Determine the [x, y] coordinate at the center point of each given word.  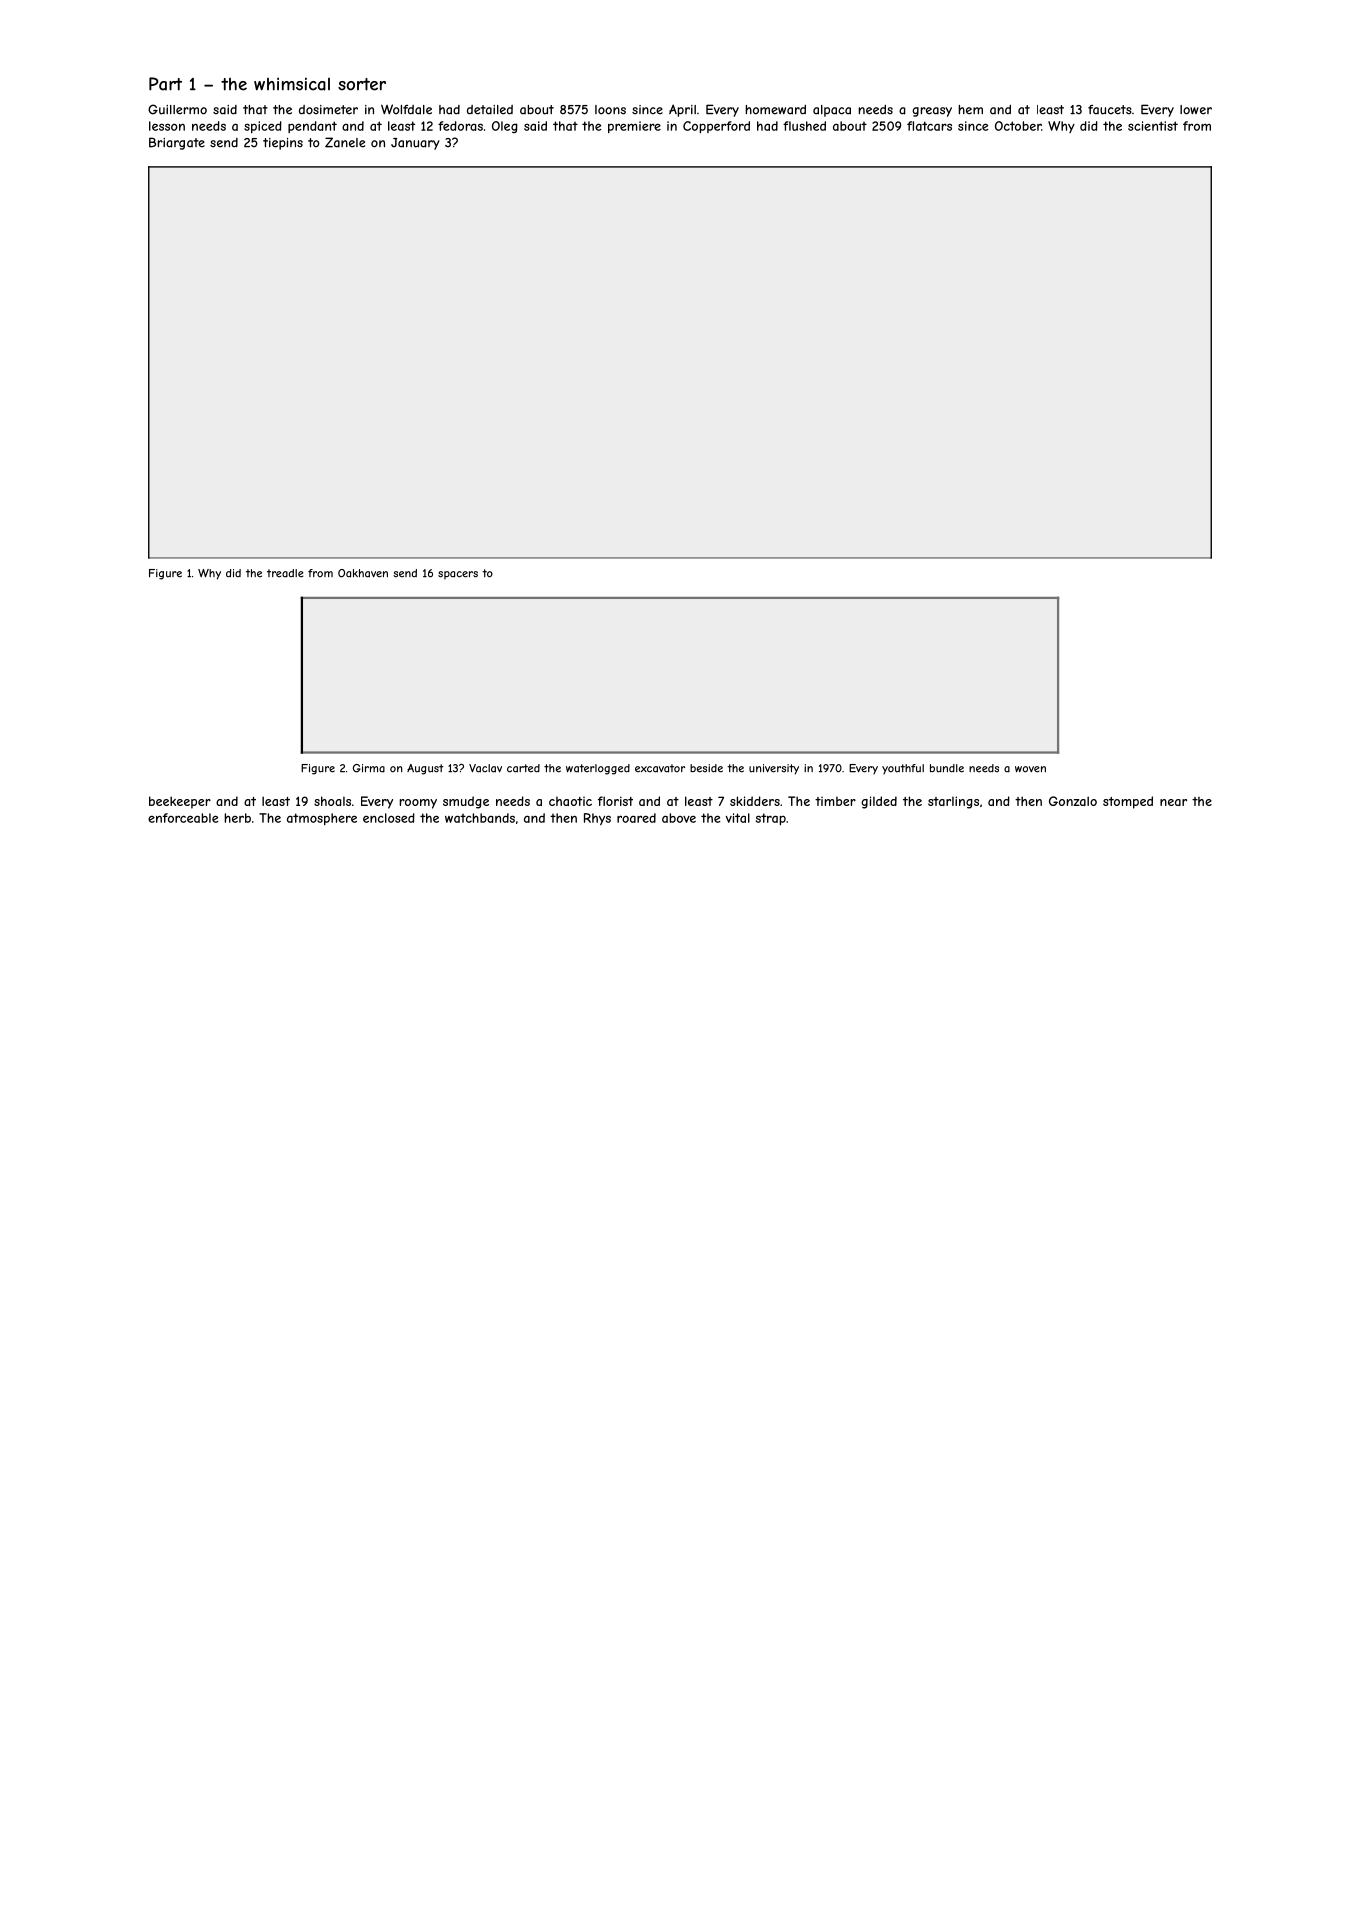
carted [523, 768]
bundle [947, 768]
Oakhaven [363, 573]
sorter [362, 84]
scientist [1153, 126]
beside [706, 768]
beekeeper [180, 802]
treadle [285, 573]
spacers [458, 575]
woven [1030, 769]
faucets [1110, 110]
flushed [804, 126]
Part [165, 84]
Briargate [177, 143]
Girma [369, 768]
